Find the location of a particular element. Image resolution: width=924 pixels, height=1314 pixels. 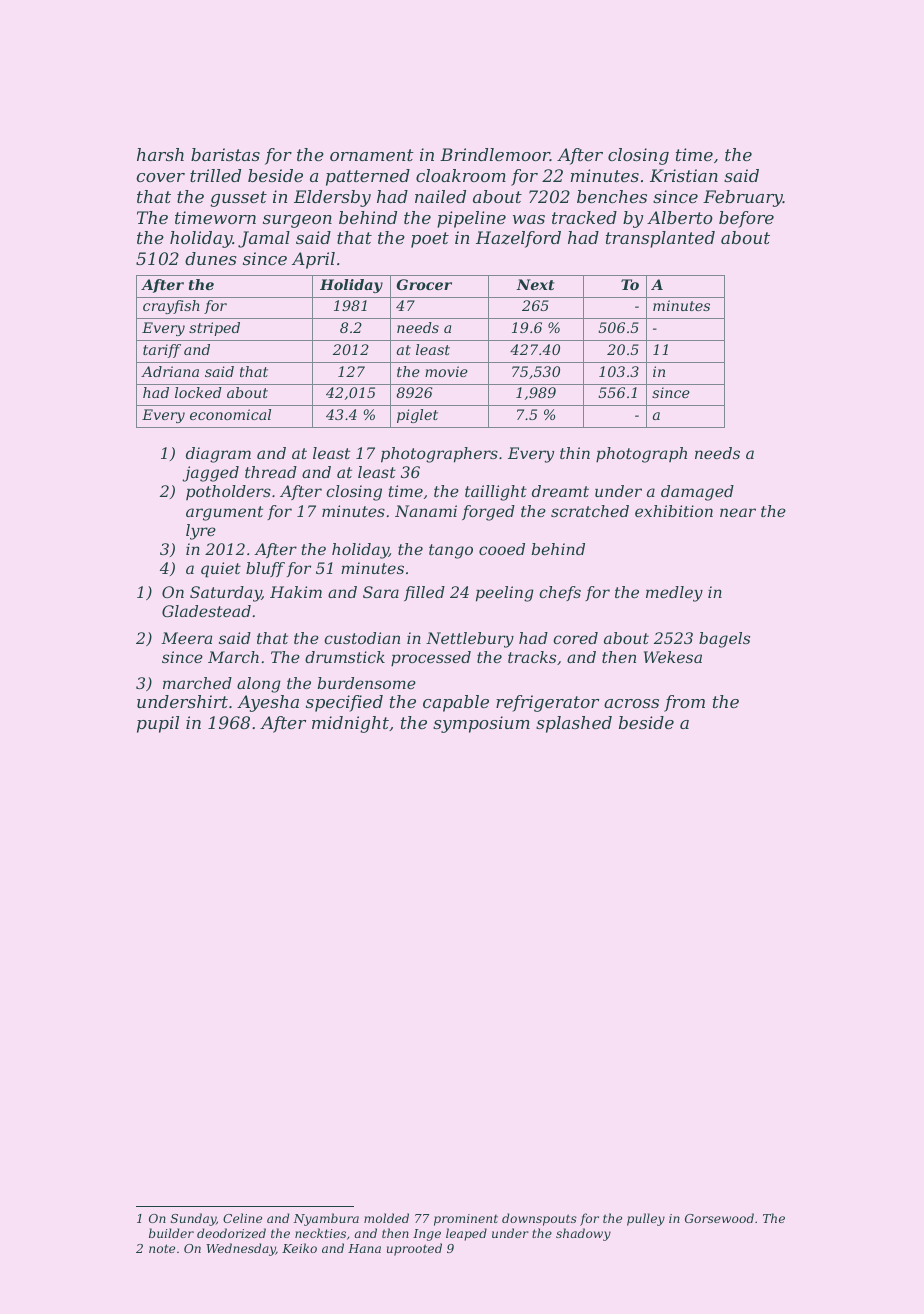

Wekesa is located at coordinates (673, 657).
